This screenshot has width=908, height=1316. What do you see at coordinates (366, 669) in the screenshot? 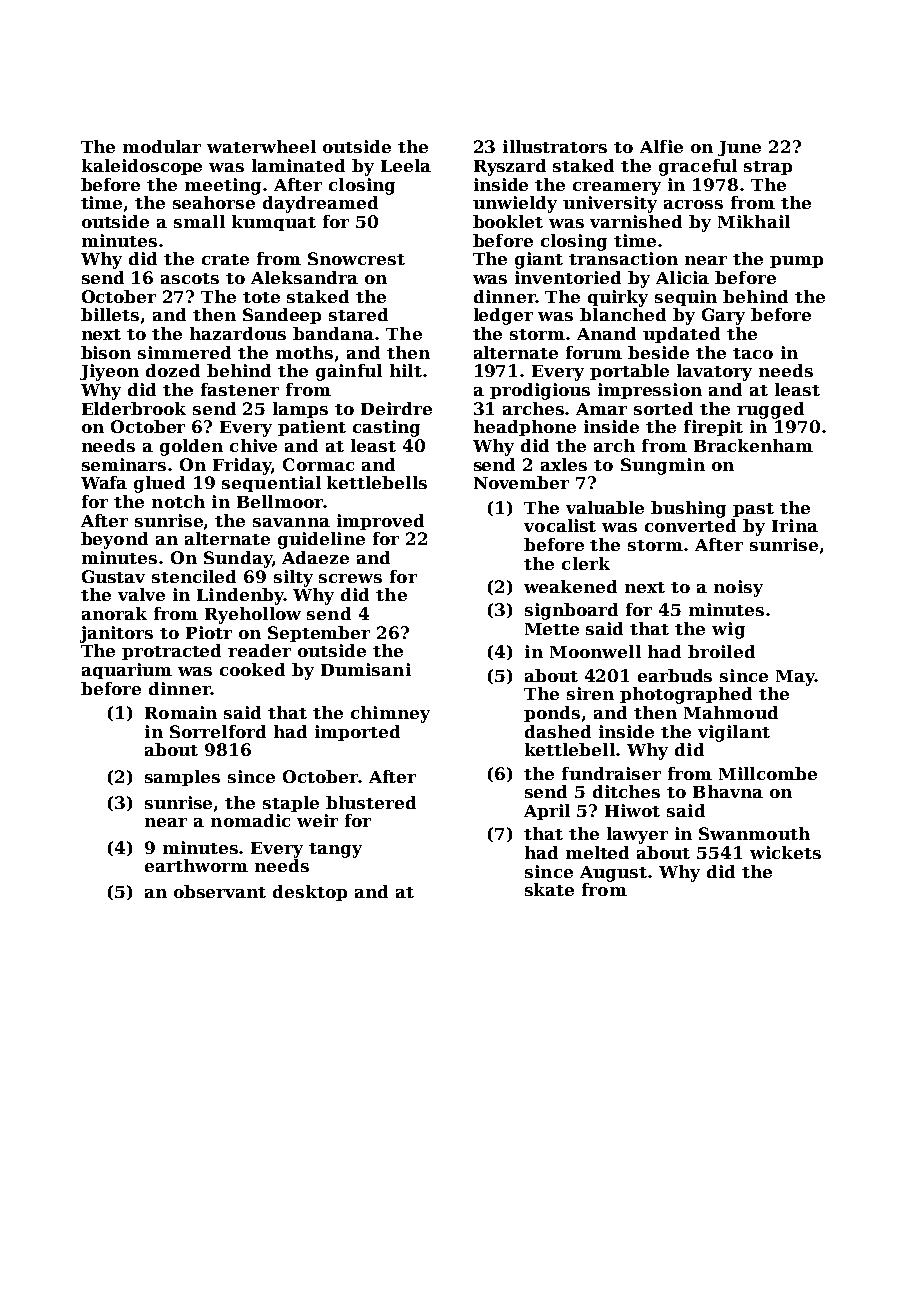
I see `Dumisani` at bounding box center [366, 669].
